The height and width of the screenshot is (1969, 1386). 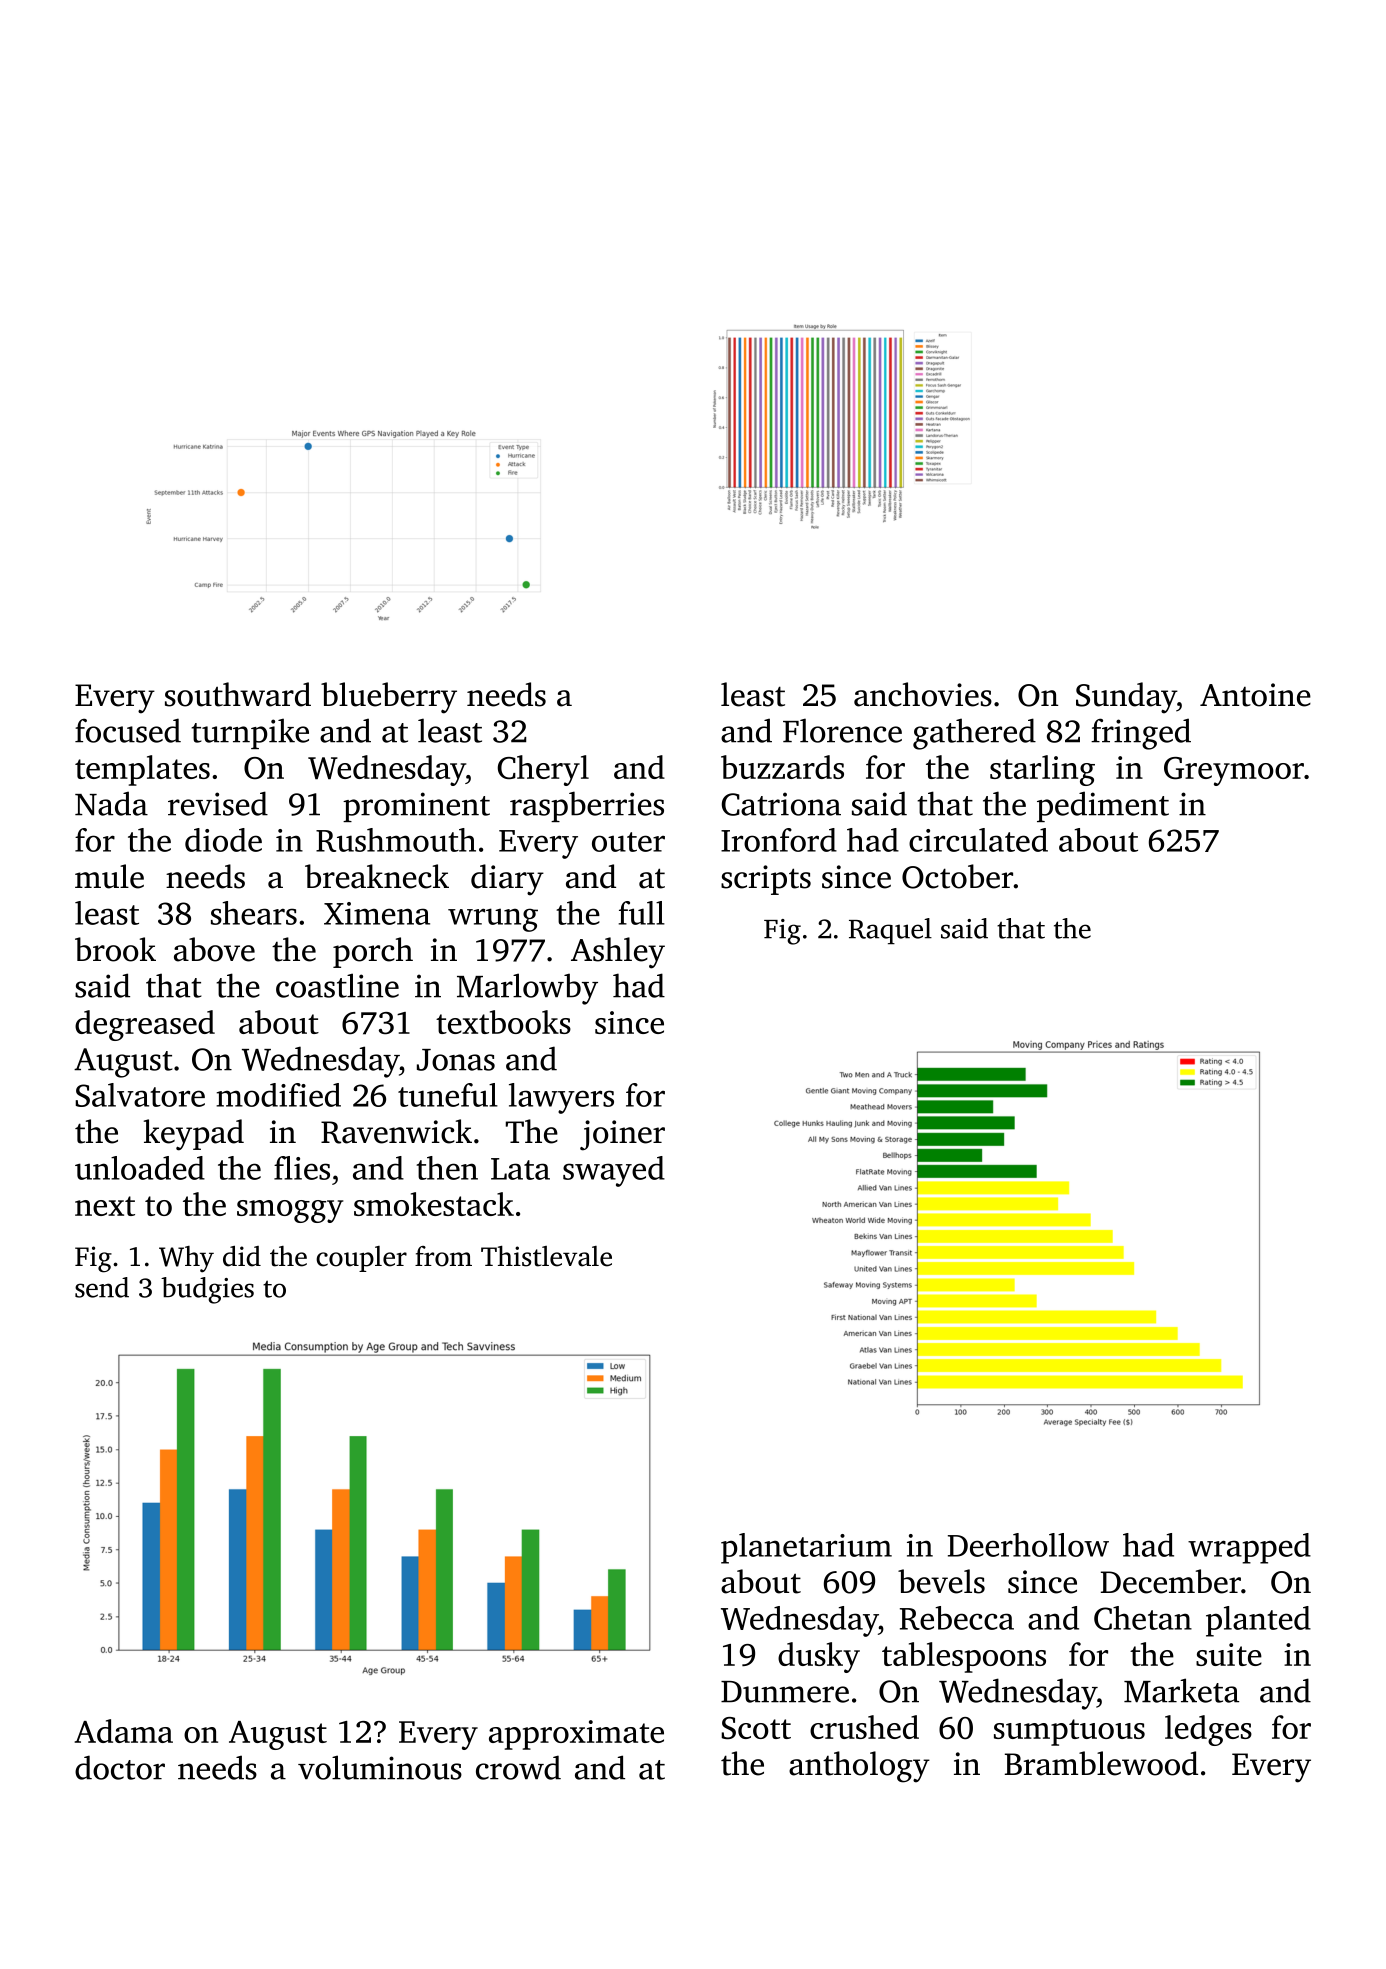 What do you see at coordinates (361, 1259) in the screenshot?
I see `coupler` at bounding box center [361, 1259].
